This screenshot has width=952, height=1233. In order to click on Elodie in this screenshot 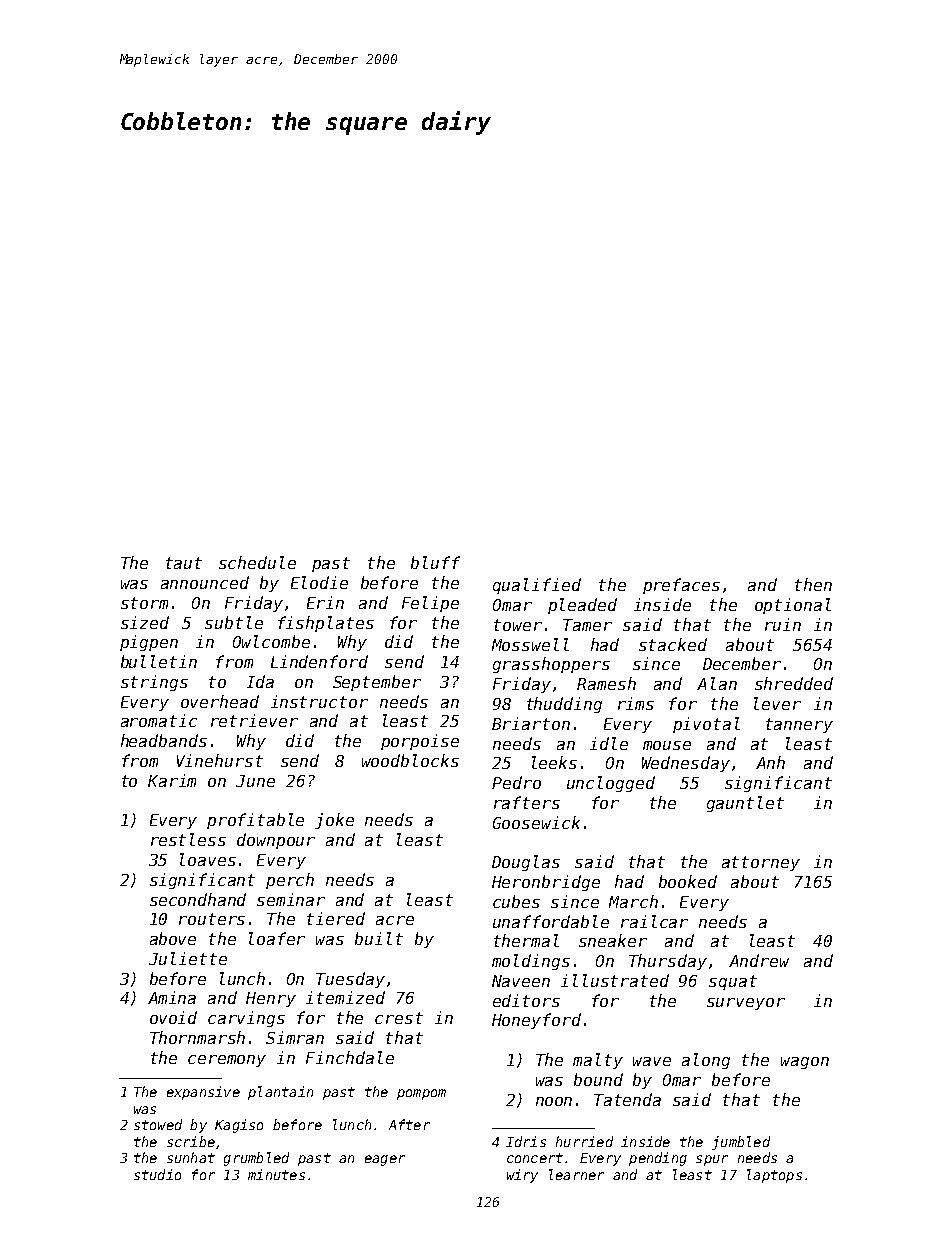, I will do `click(319, 582)`.
